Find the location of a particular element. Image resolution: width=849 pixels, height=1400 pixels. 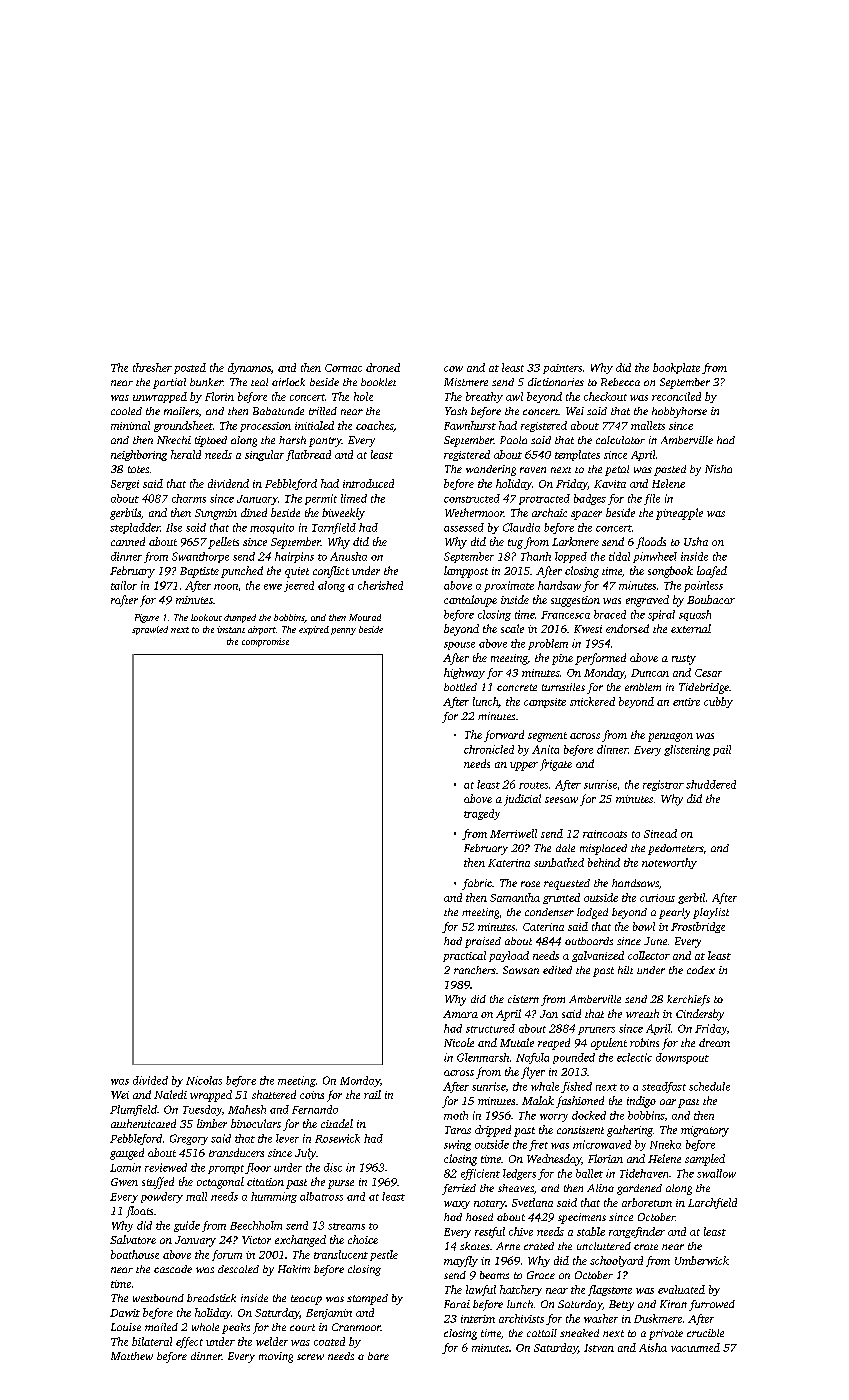

dripped is located at coordinates (493, 1131).
